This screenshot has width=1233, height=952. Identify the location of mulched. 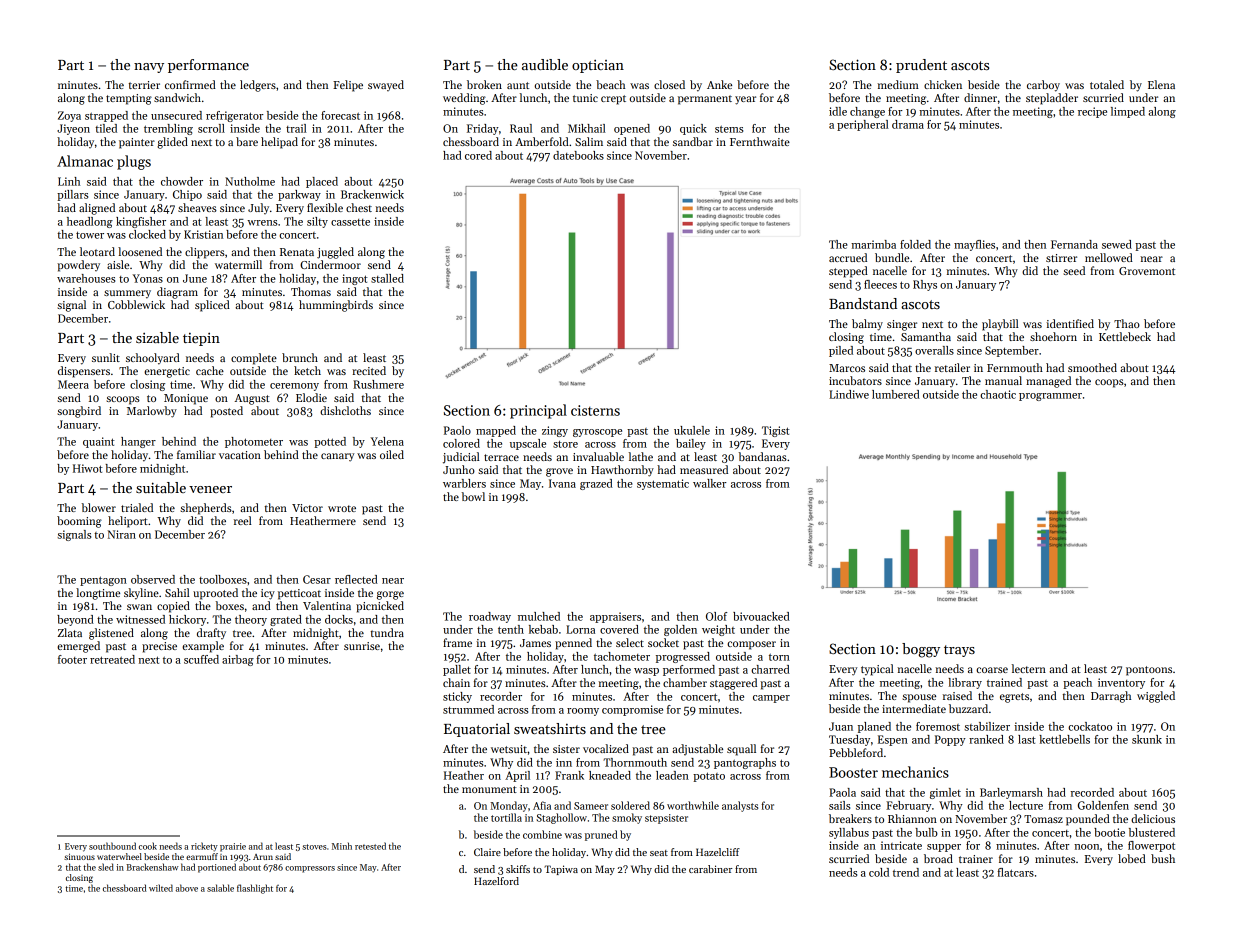
(539, 616).
